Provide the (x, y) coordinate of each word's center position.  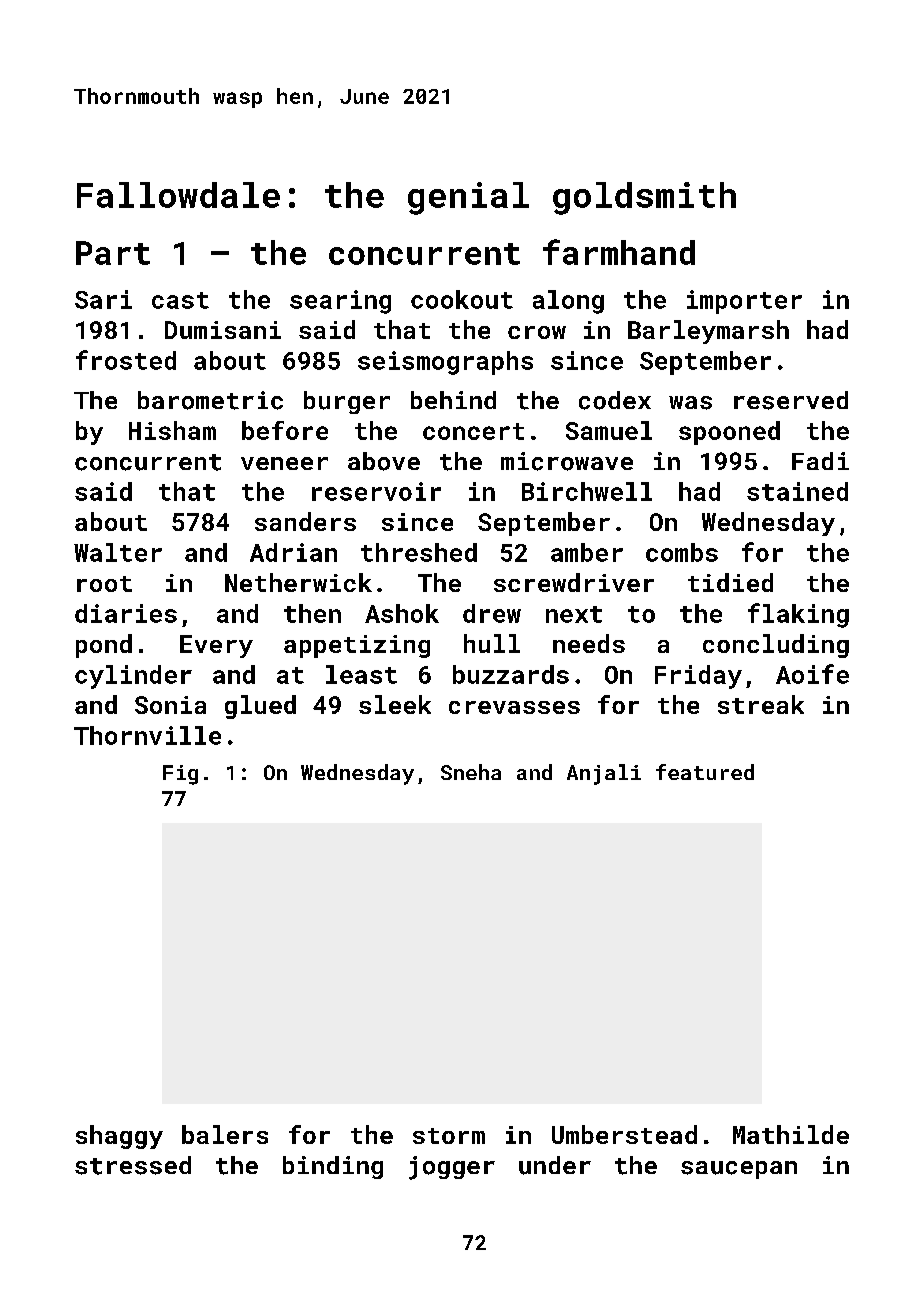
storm (449, 1136)
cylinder (133, 677)
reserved (791, 400)
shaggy (119, 1137)
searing (340, 302)
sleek (395, 704)
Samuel (609, 430)
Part (113, 253)
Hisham (172, 430)
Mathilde (791, 1134)
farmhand (619, 252)
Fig (180, 775)
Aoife (812, 674)
